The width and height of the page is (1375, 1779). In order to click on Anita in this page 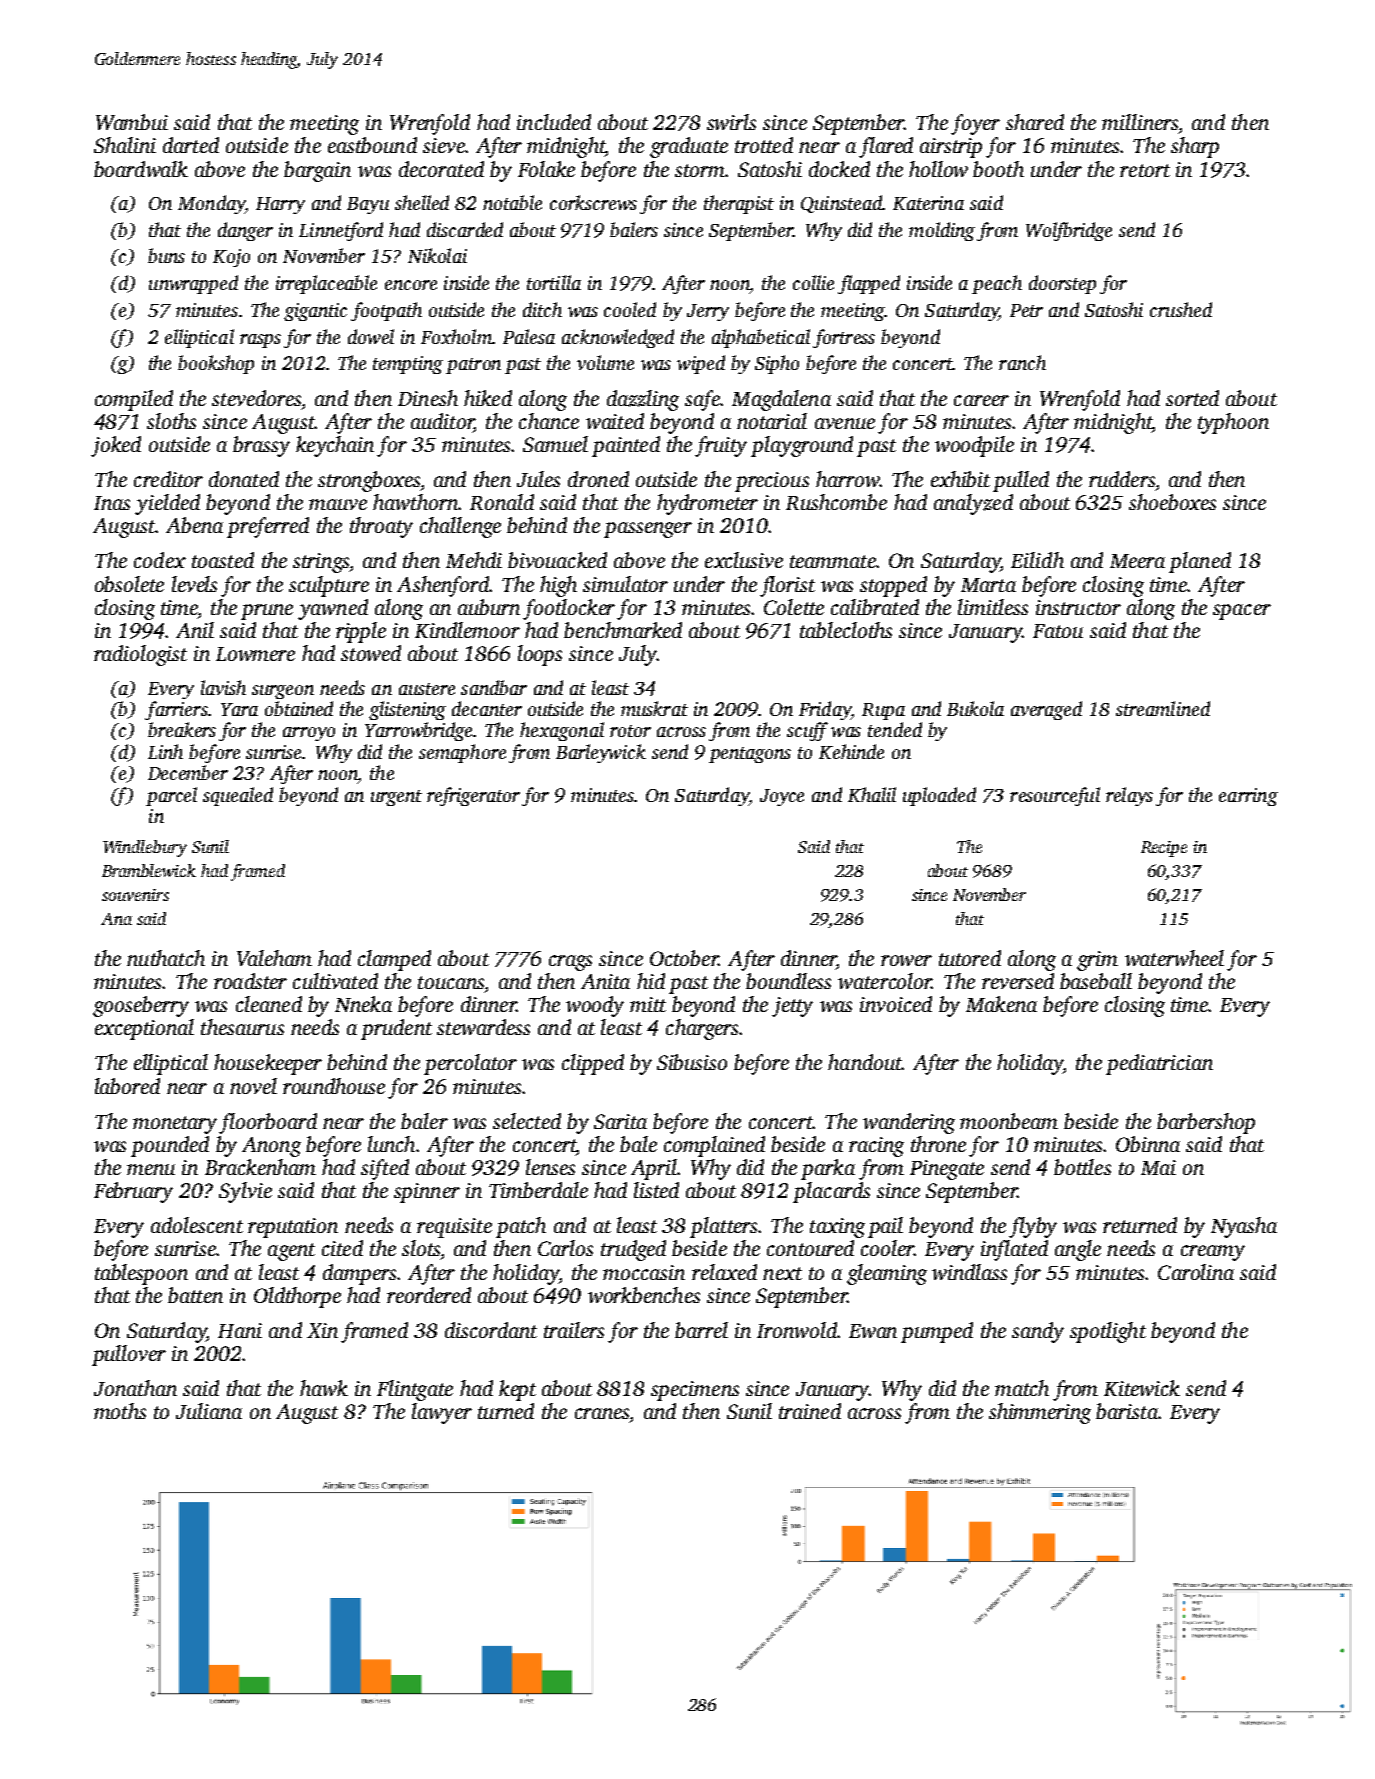, I will do `click(605, 981)`.
